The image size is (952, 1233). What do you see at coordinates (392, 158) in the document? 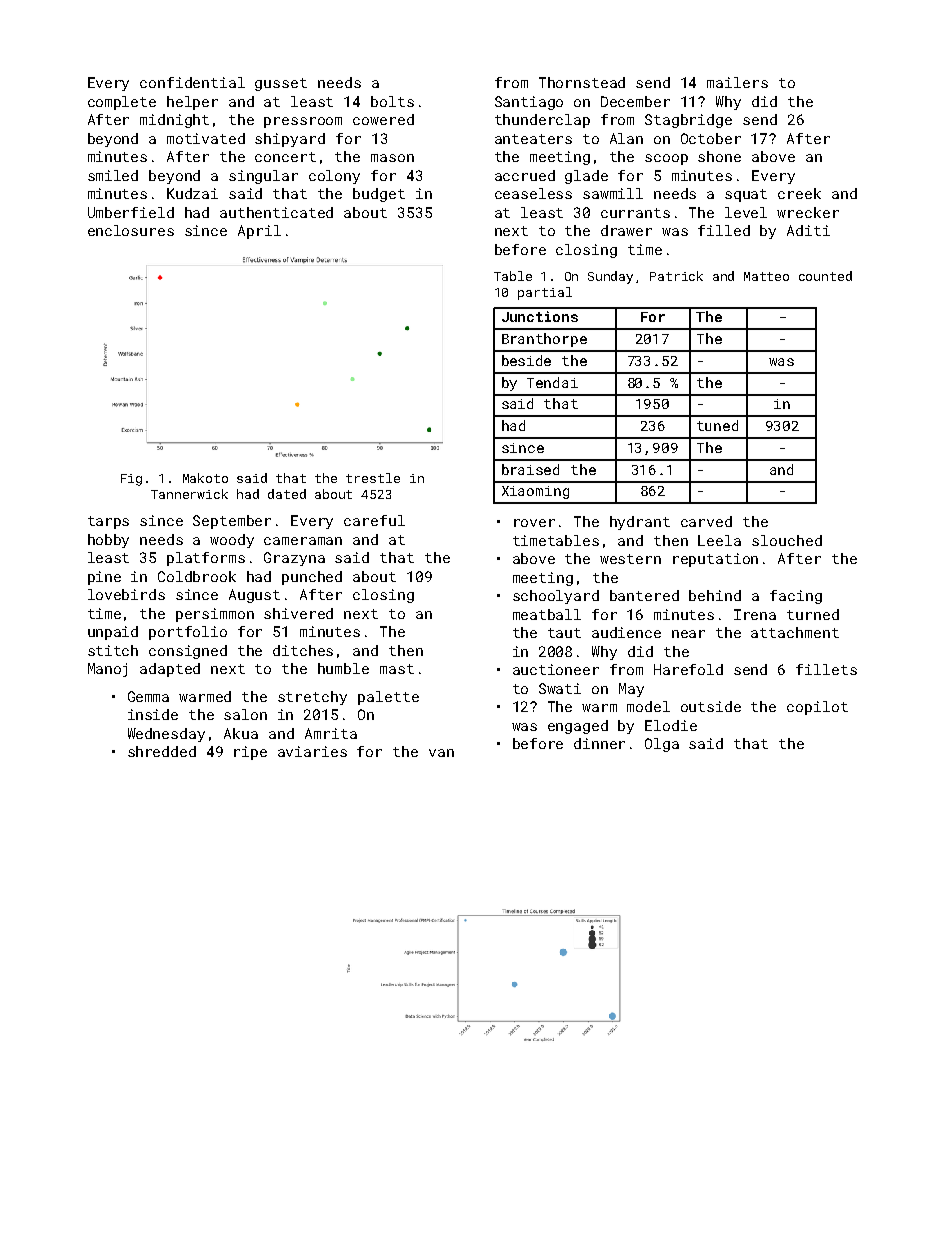
I see `mason` at bounding box center [392, 158].
